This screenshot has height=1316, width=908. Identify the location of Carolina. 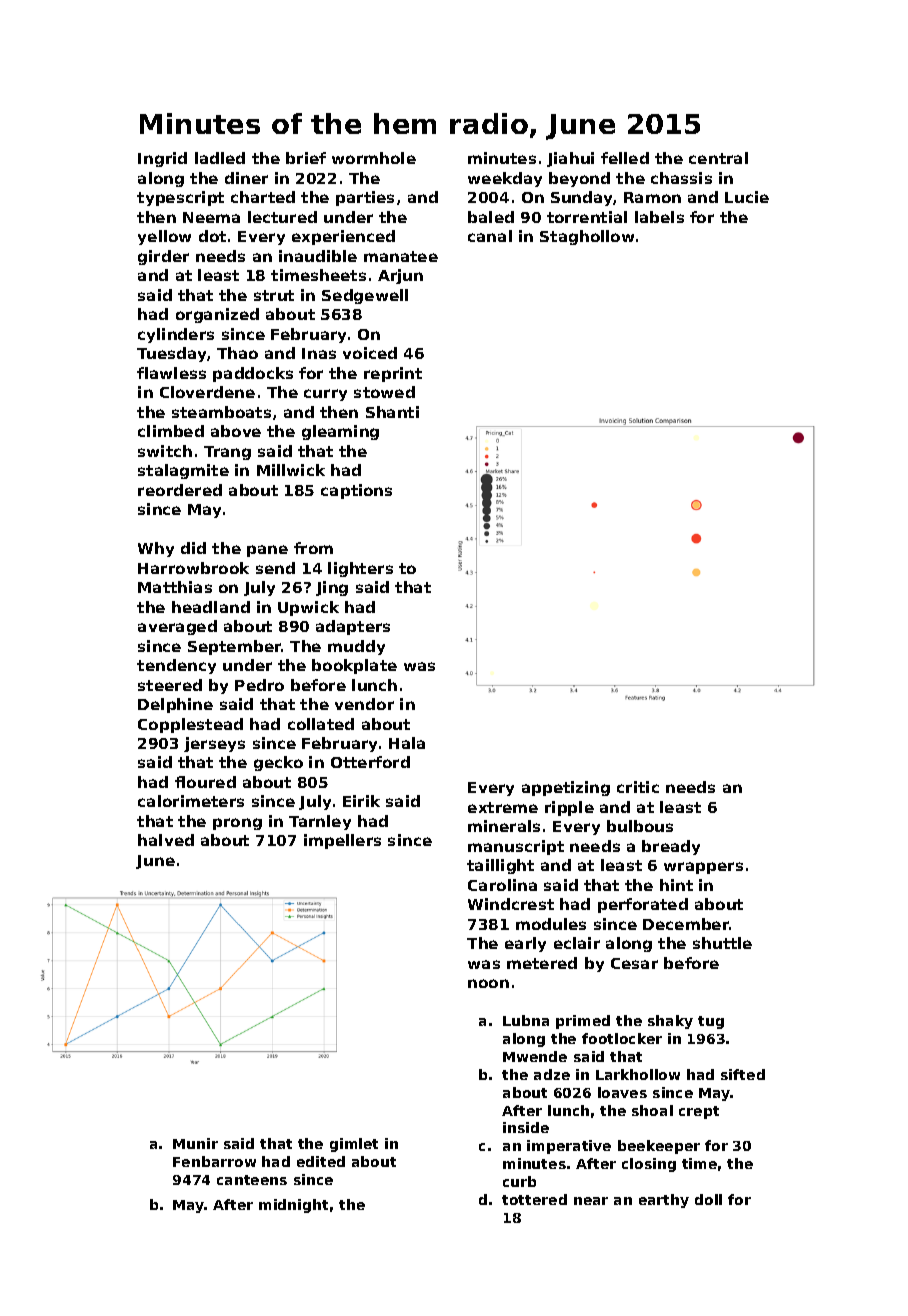
(502, 885).
